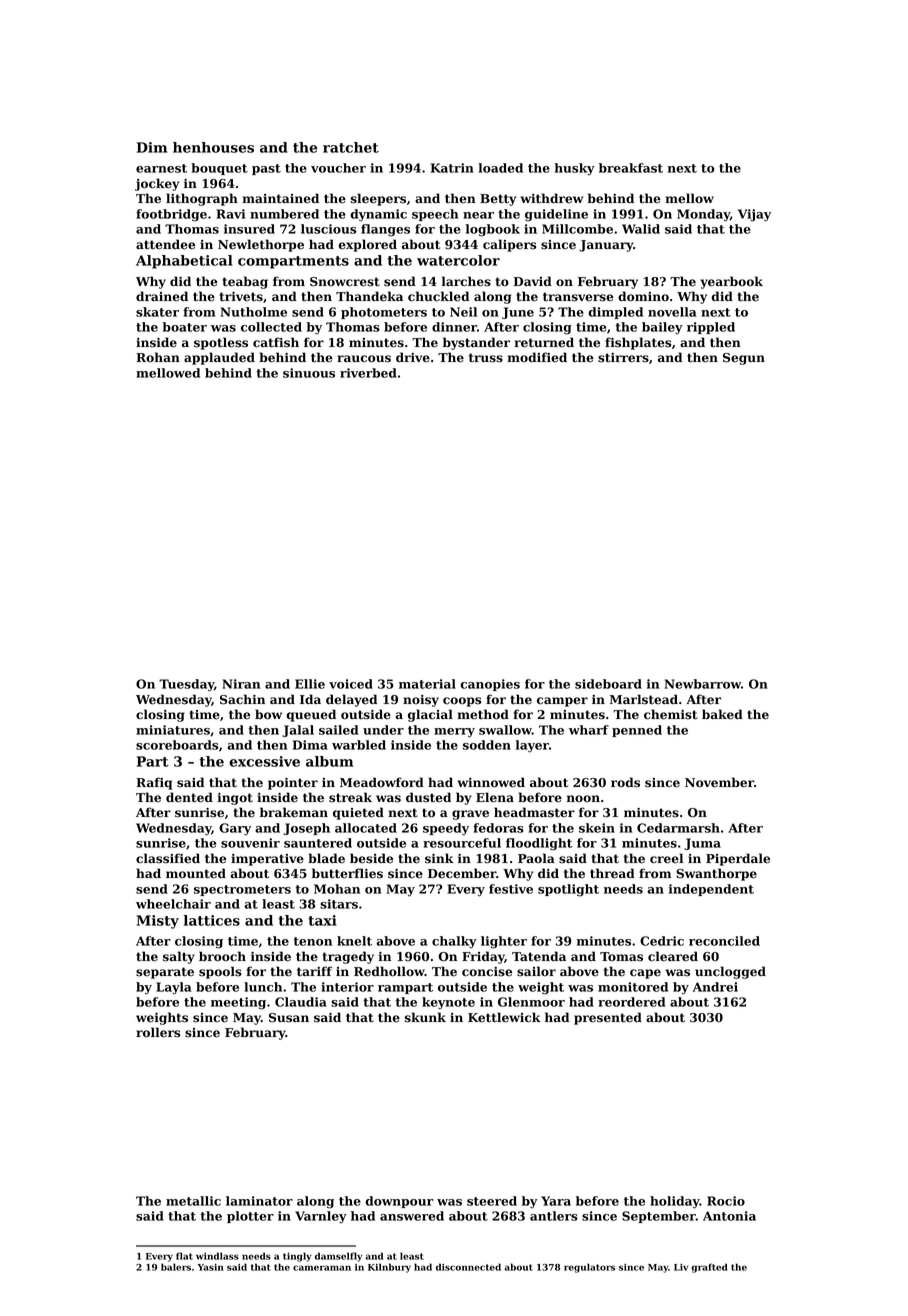  What do you see at coordinates (259, 1201) in the document?
I see `laminator` at bounding box center [259, 1201].
